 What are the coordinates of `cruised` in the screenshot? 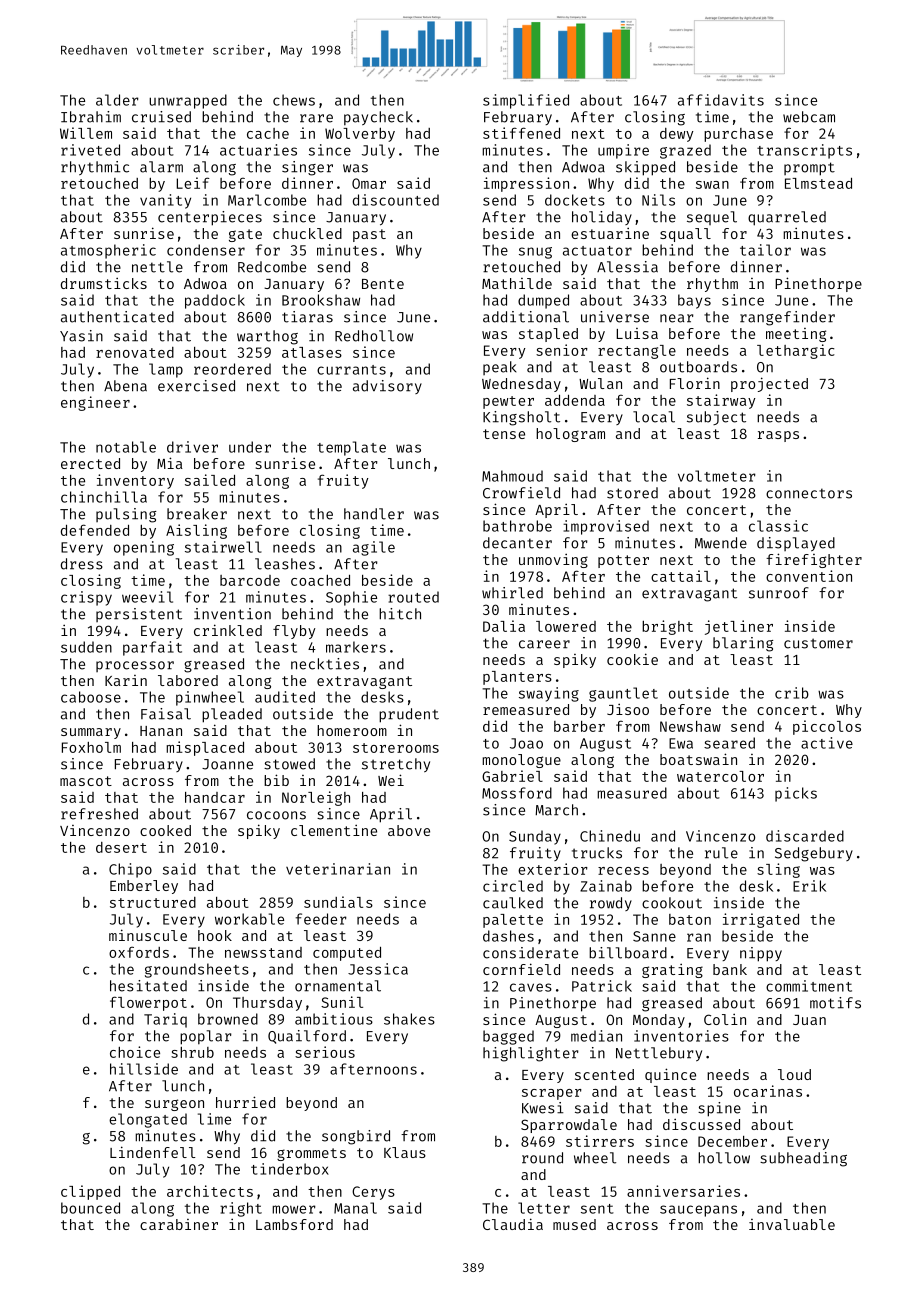 It's located at (161, 117).
